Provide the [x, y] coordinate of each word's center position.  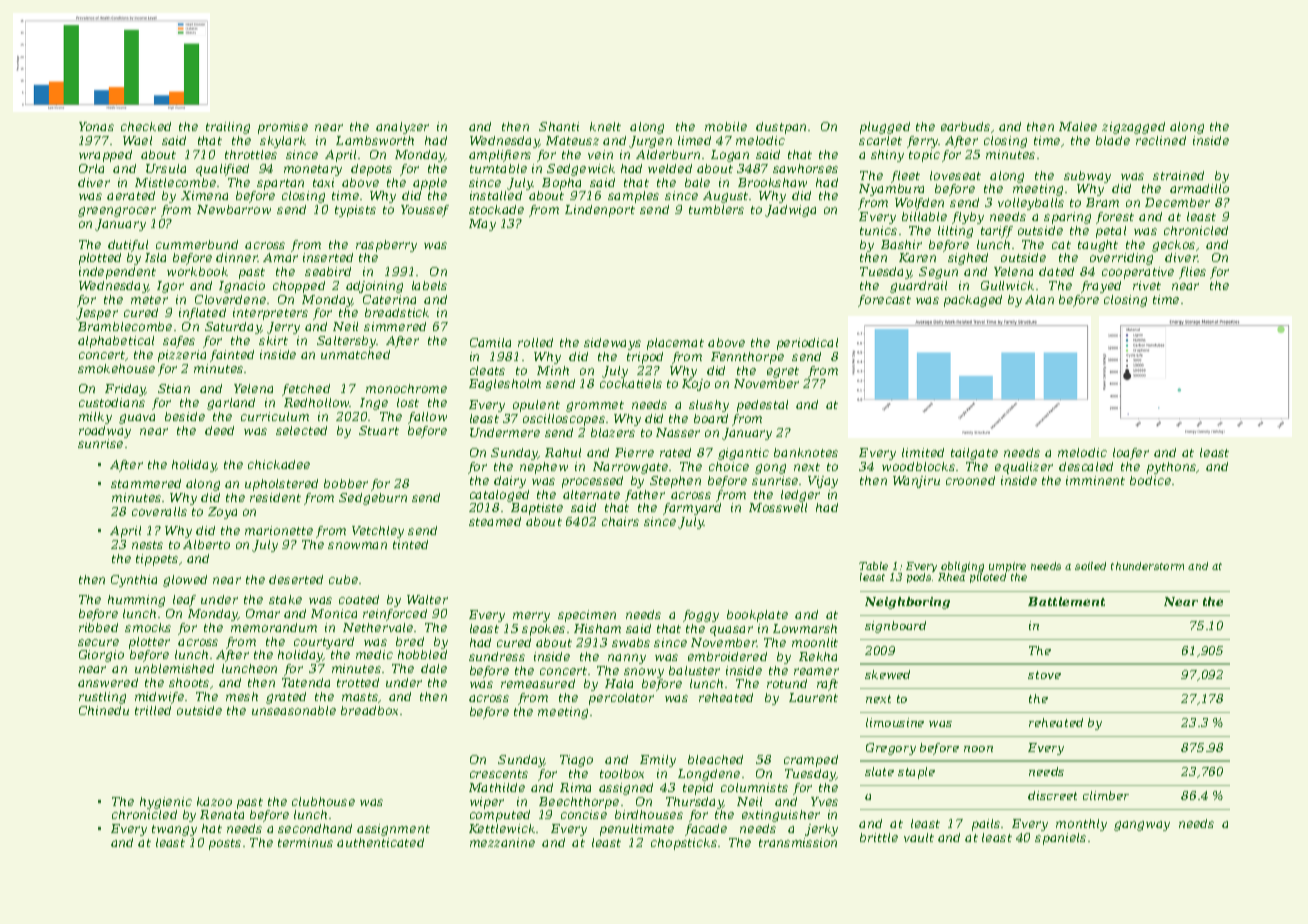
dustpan [781, 128]
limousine [895, 722]
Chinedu [104, 710]
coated [359, 599]
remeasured [538, 683]
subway [1087, 177]
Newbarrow [234, 209]
